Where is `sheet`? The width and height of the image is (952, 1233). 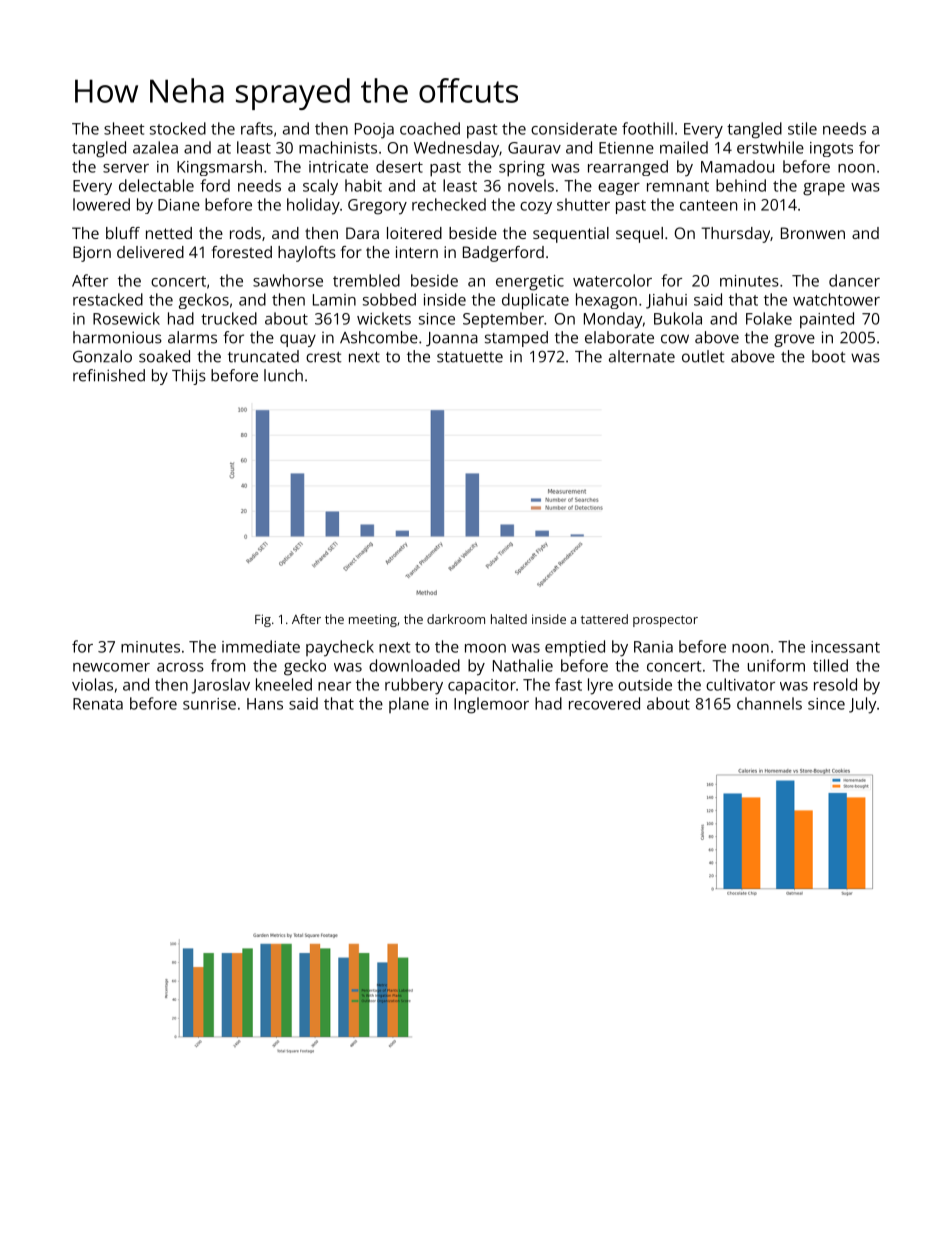 sheet is located at coordinates (124, 128).
